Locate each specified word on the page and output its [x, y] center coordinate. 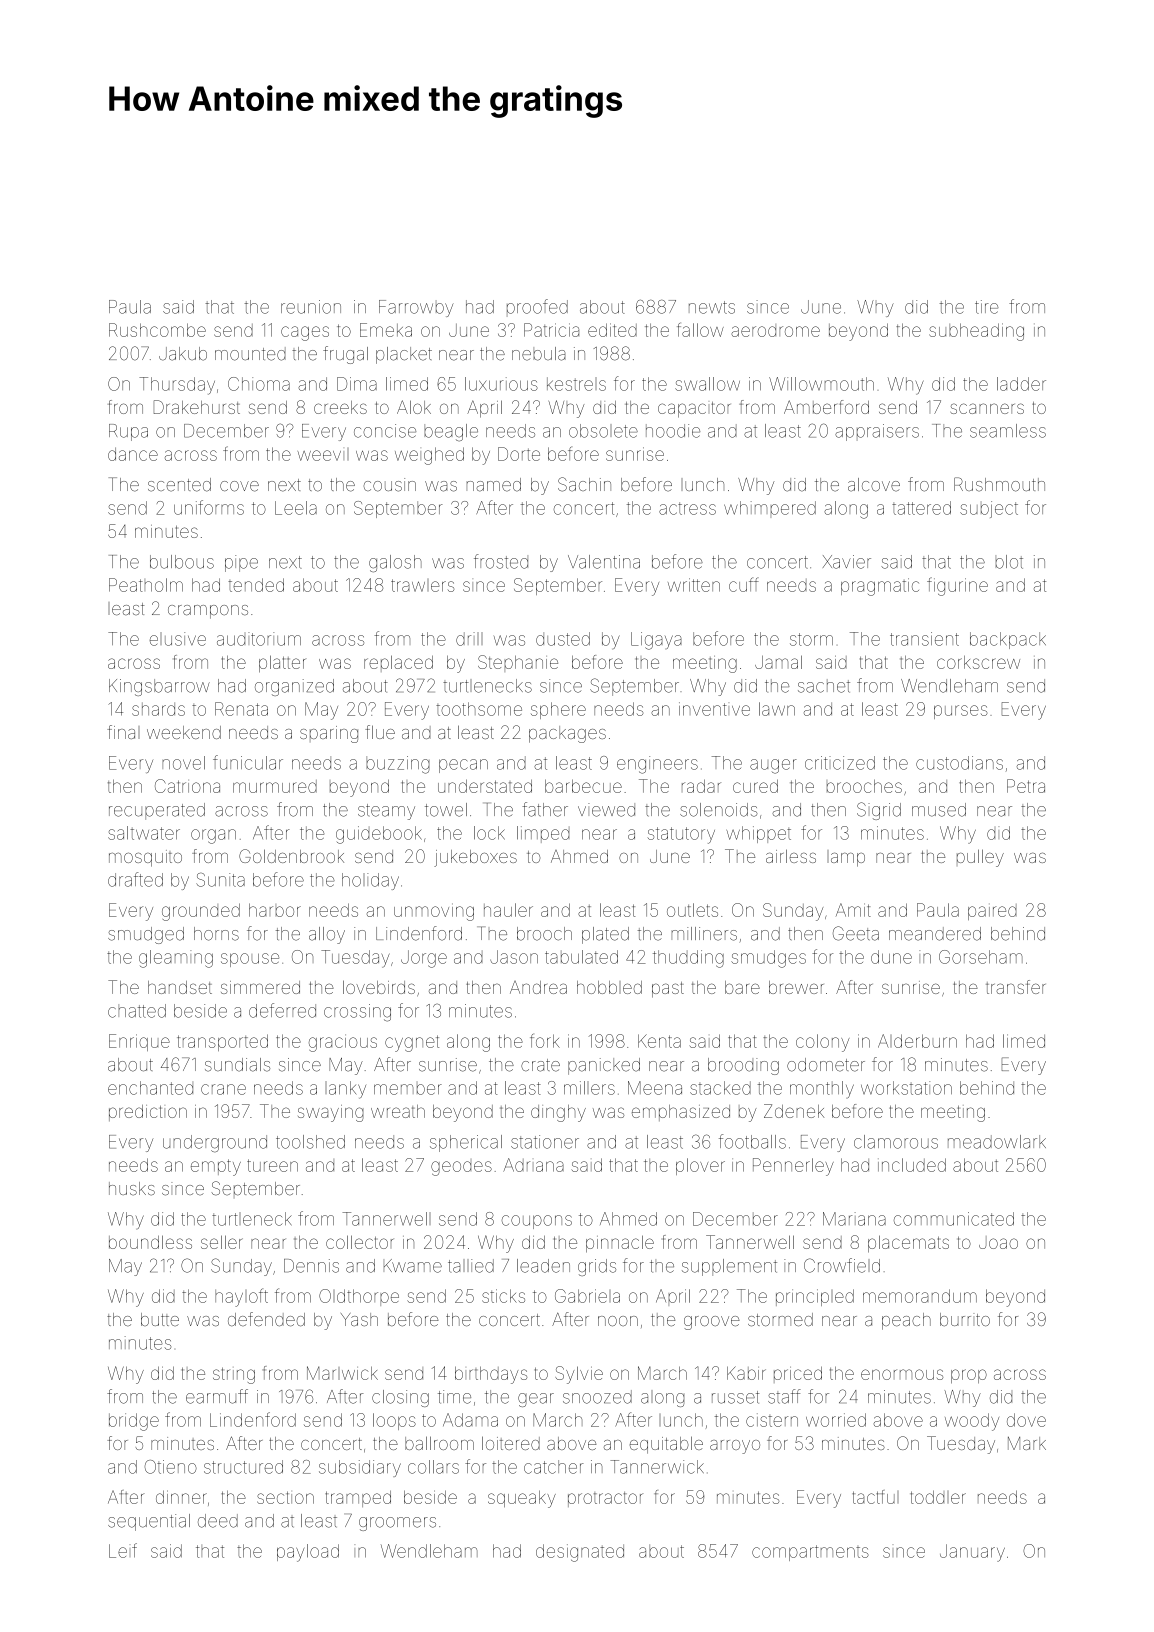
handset [180, 987]
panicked [604, 1066]
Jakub [183, 354]
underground [215, 1143]
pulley [980, 858]
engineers [657, 765]
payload [308, 1553]
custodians [959, 763]
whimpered [770, 508]
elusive [178, 639]
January [972, 1553]
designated [580, 1553]
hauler [508, 910]
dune [891, 957]
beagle [451, 433]
